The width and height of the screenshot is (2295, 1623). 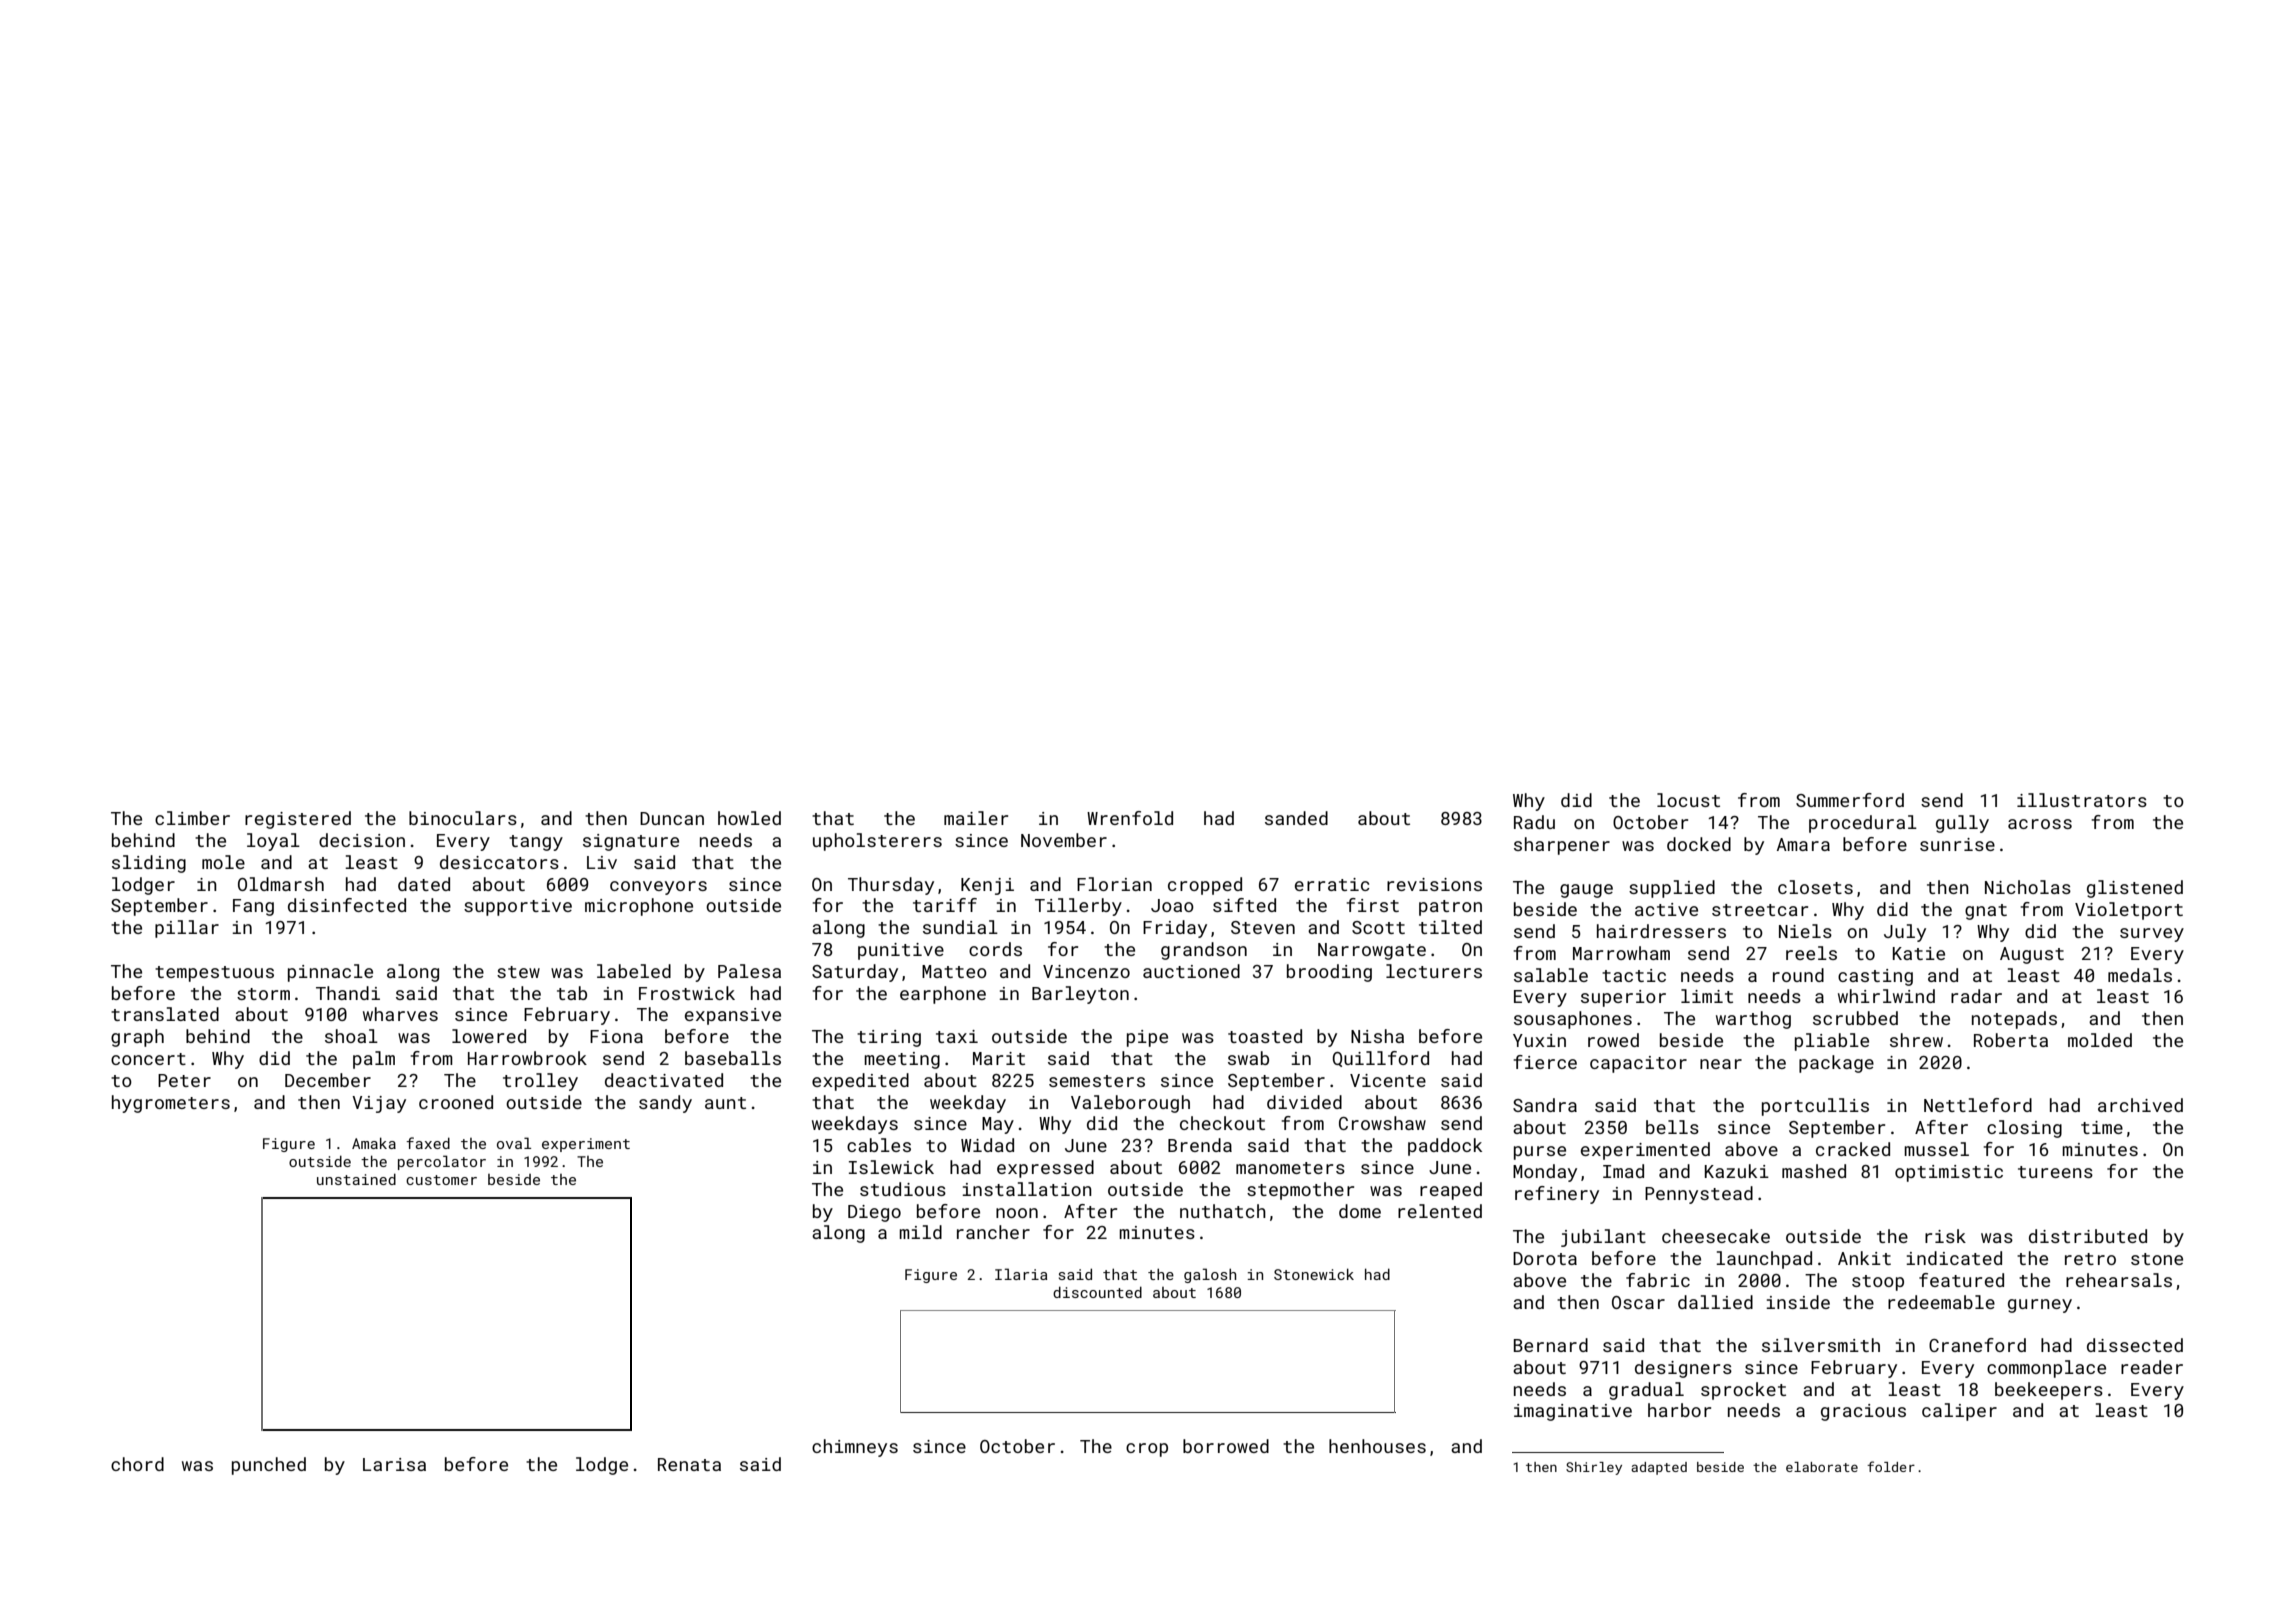 I want to click on dome, so click(x=1360, y=1211).
